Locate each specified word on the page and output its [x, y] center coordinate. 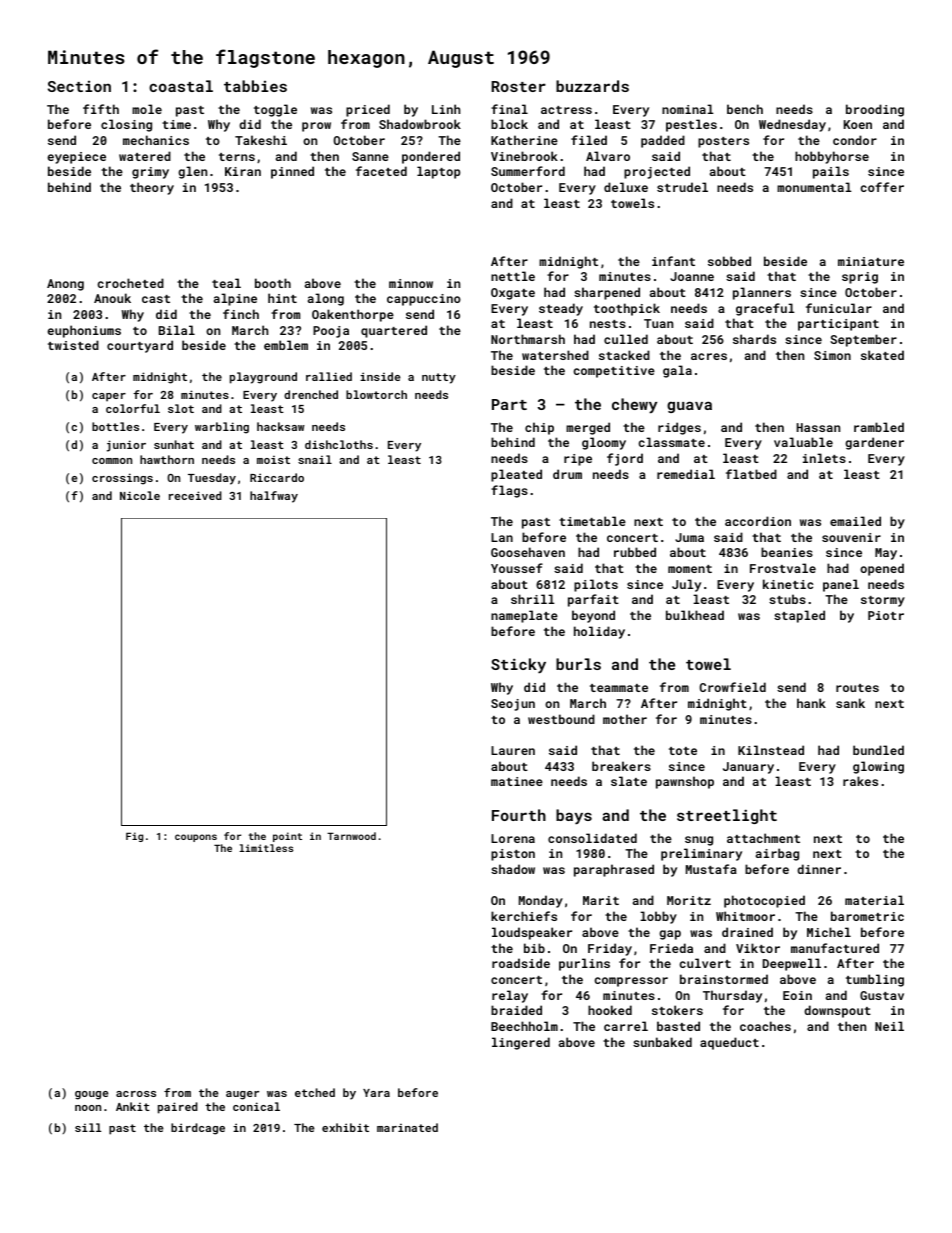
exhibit [345, 1127]
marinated [407, 1127]
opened [882, 569]
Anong [65, 285]
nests [608, 324]
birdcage [198, 1129]
